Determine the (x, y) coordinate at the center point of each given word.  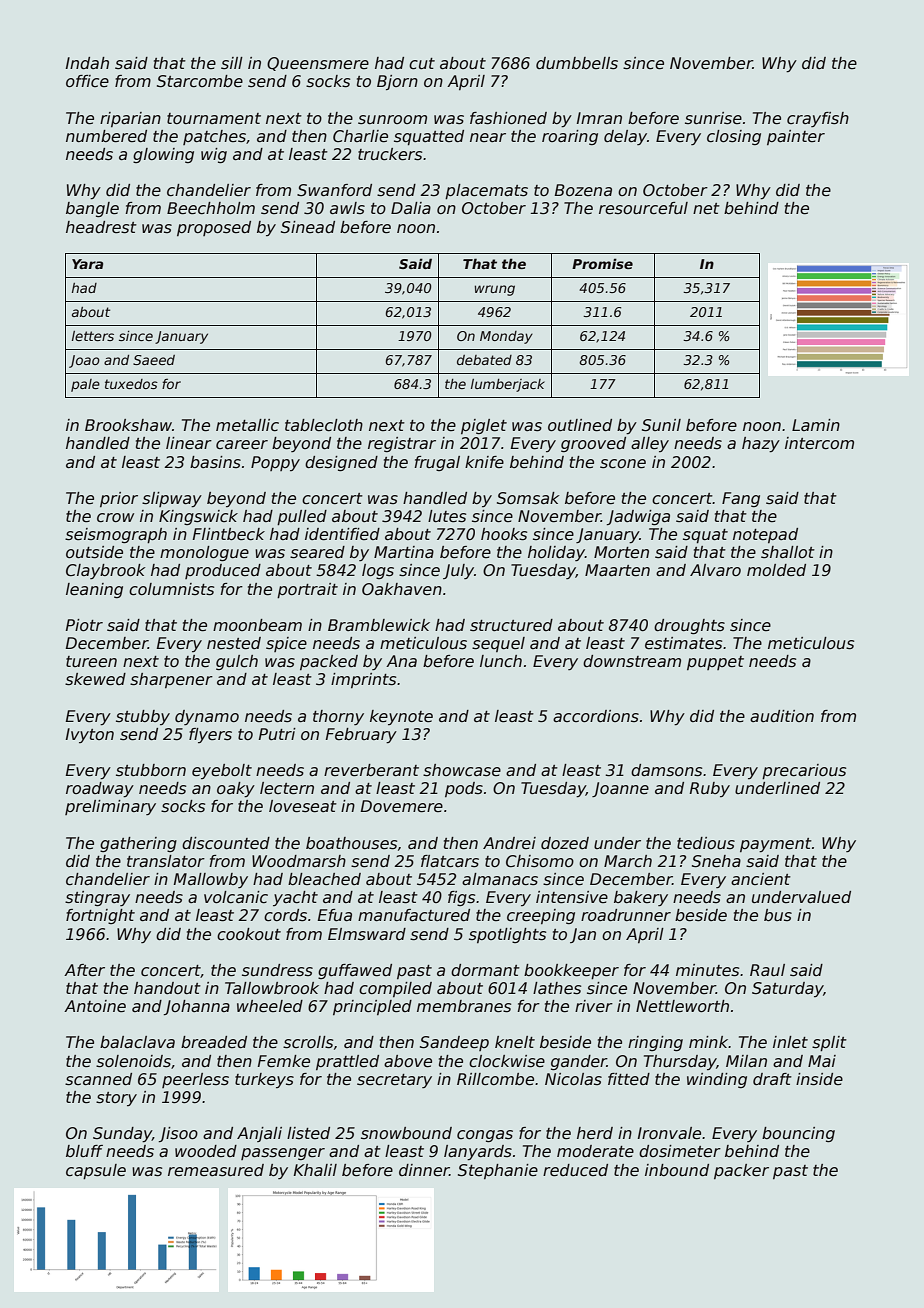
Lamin (816, 425)
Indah (87, 63)
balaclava (137, 1042)
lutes (447, 516)
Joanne (620, 789)
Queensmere (318, 64)
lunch (501, 661)
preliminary (110, 807)
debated (484, 360)
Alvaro (715, 570)
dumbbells (577, 63)
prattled (347, 1062)
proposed (214, 228)
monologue (204, 553)
